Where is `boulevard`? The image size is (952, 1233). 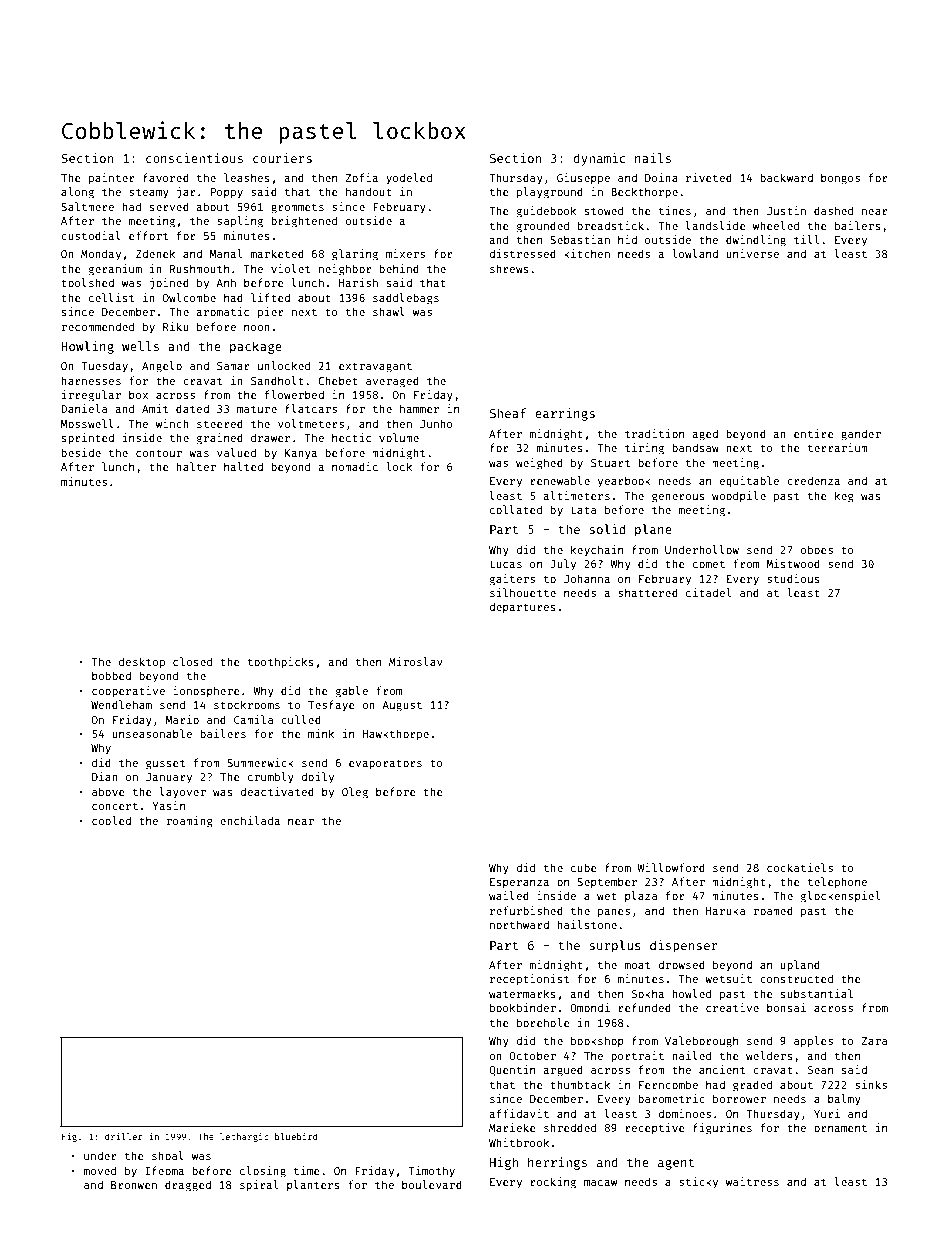
boulevard is located at coordinates (432, 1184).
